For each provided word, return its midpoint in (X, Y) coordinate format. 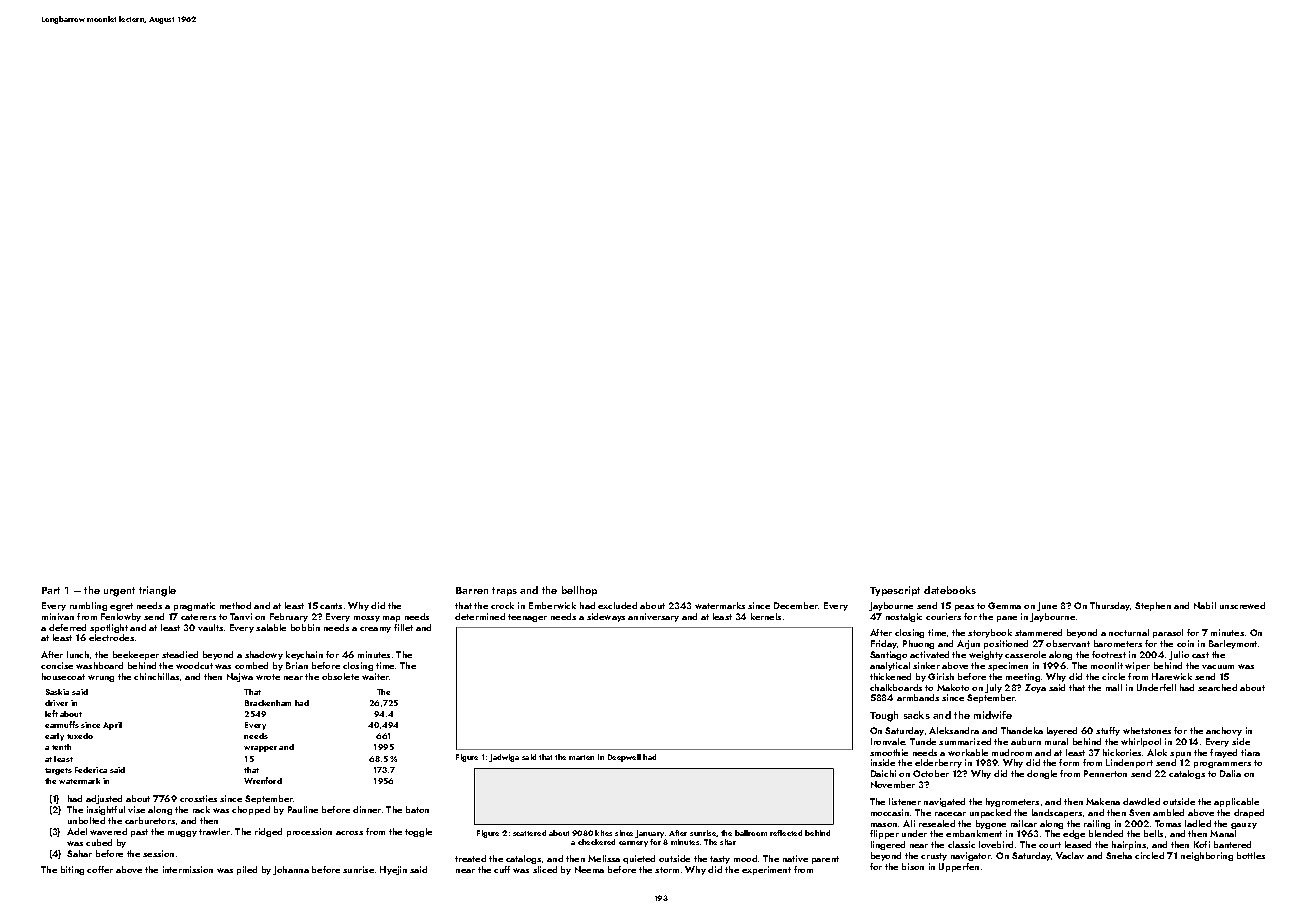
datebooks (950, 590)
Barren (472, 590)
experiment (766, 870)
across (349, 833)
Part (51, 590)
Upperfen (959, 867)
